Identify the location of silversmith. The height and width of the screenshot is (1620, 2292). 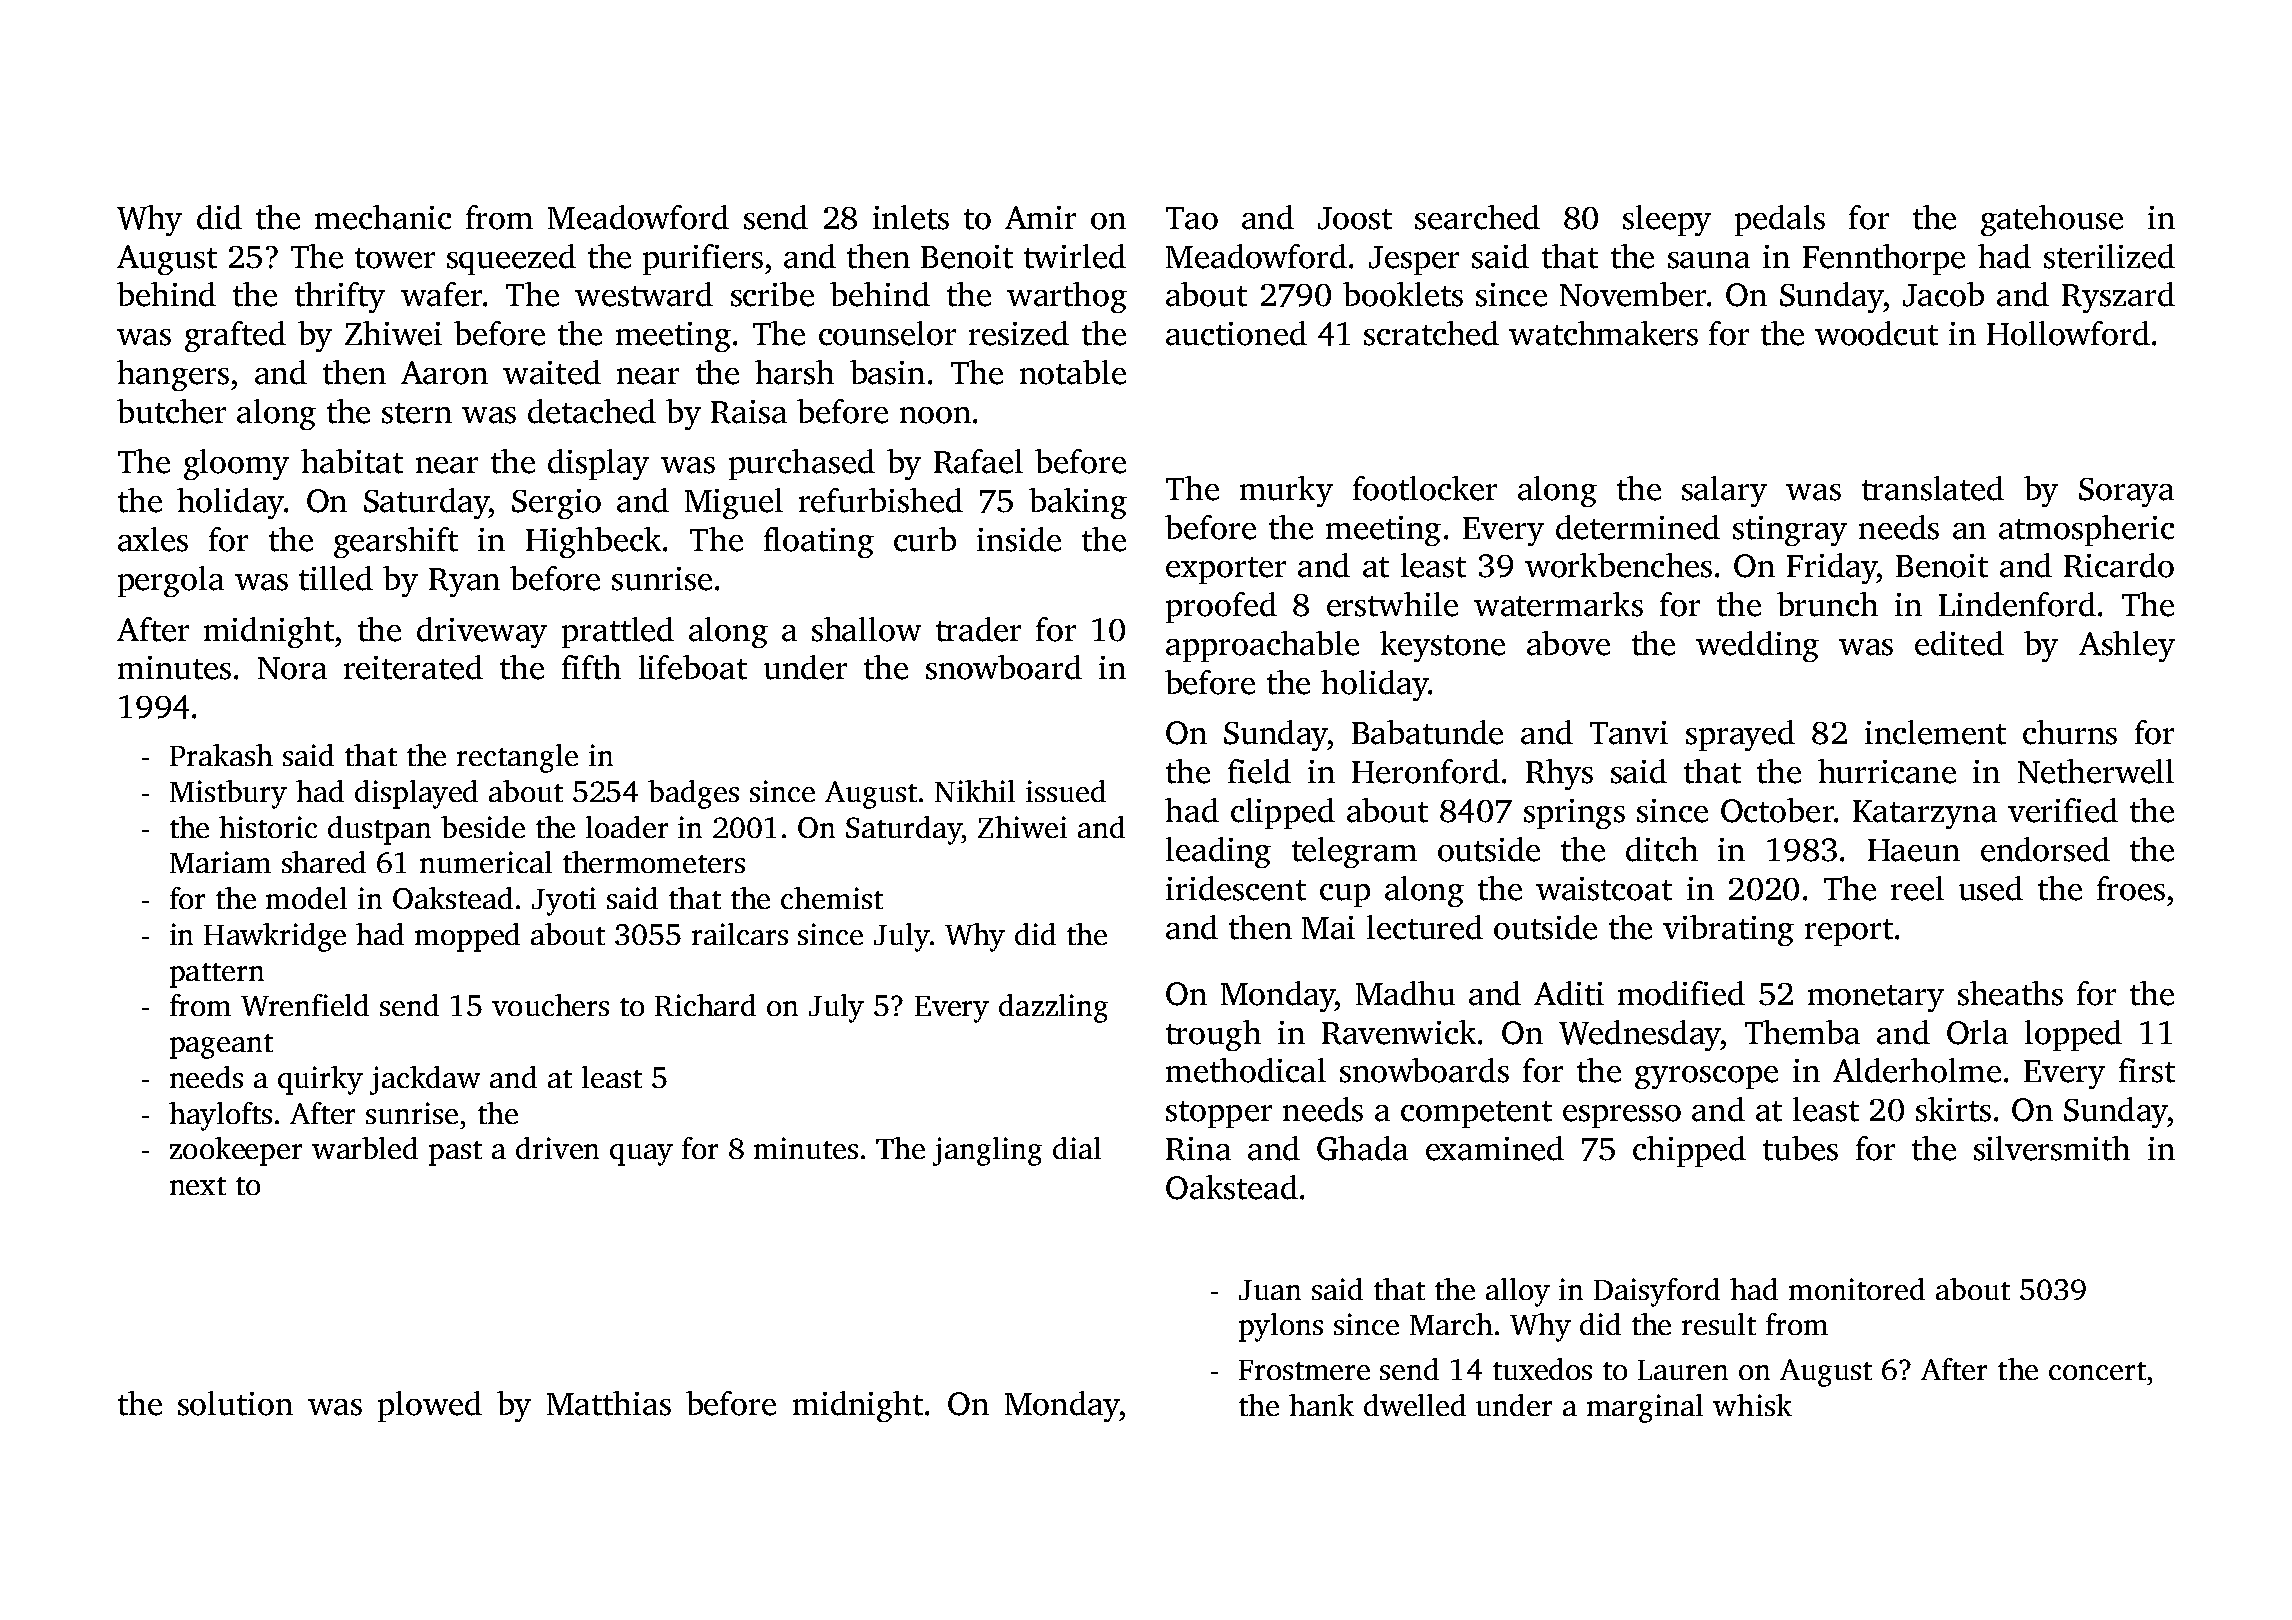
(2052, 1148).
